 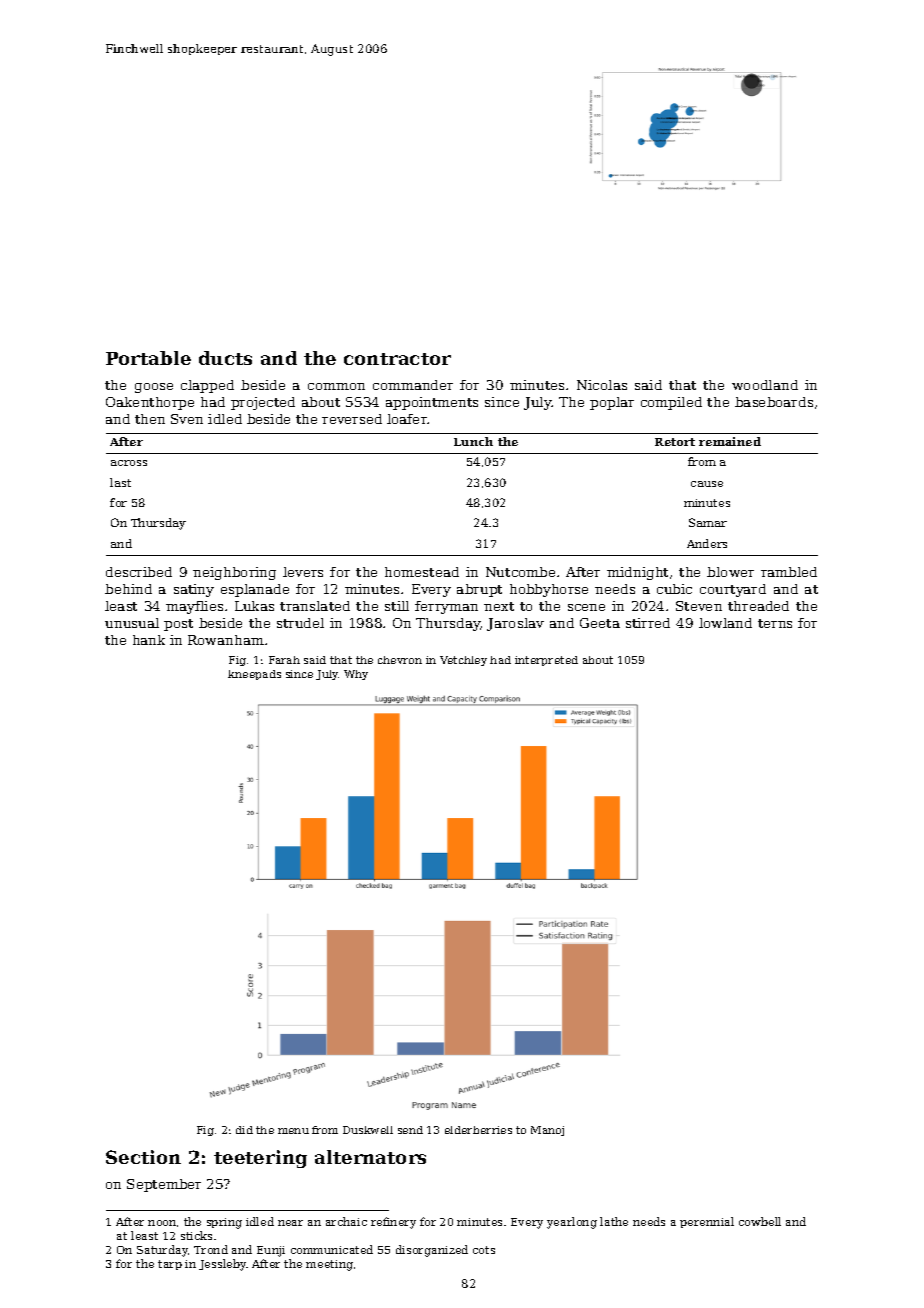 What do you see at coordinates (139, 572) in the document?
I see `described` at bounding box center [139, 572].
